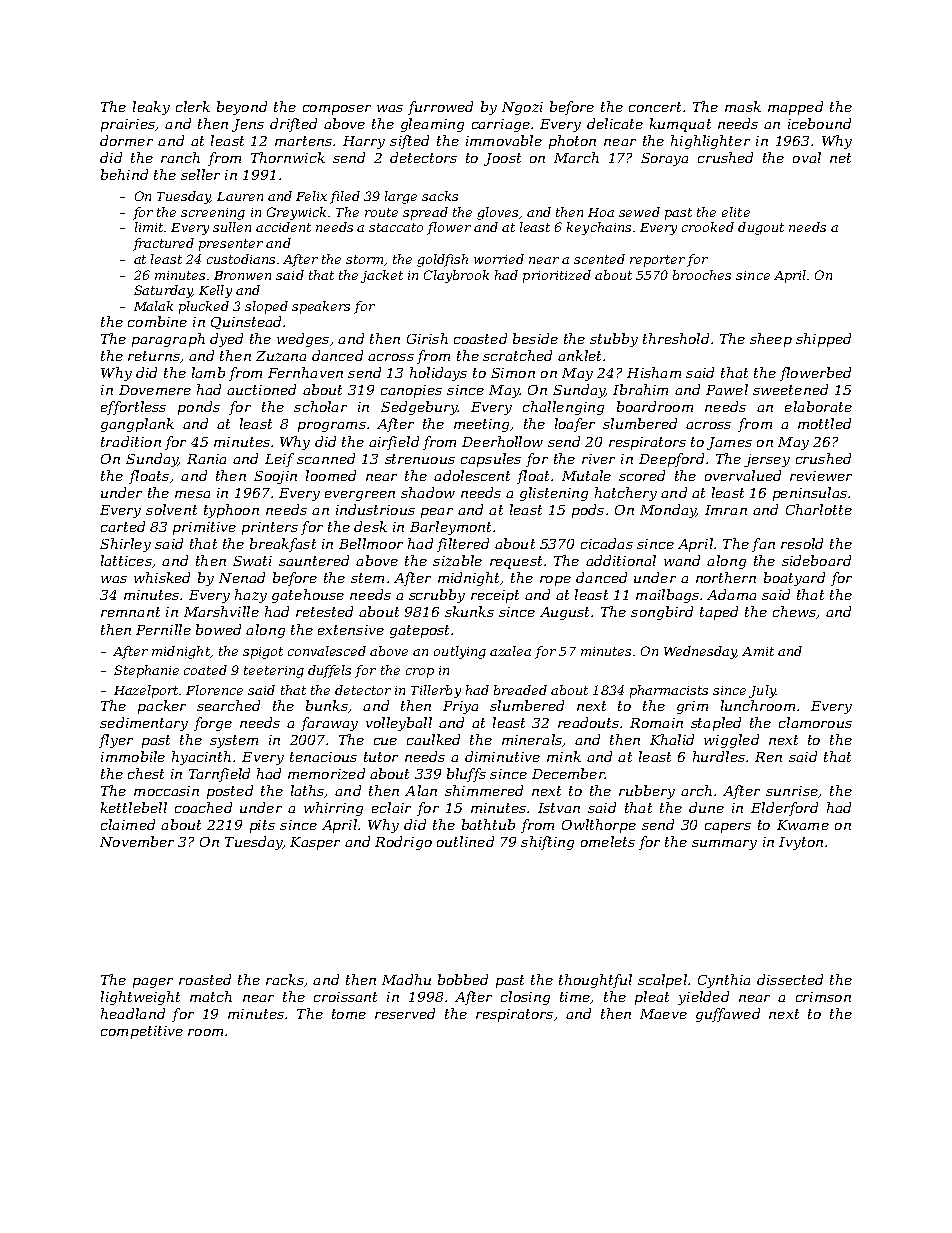 The height and width of the document is (1233, 952). I want to click on competitive, so click(142, 1032).
